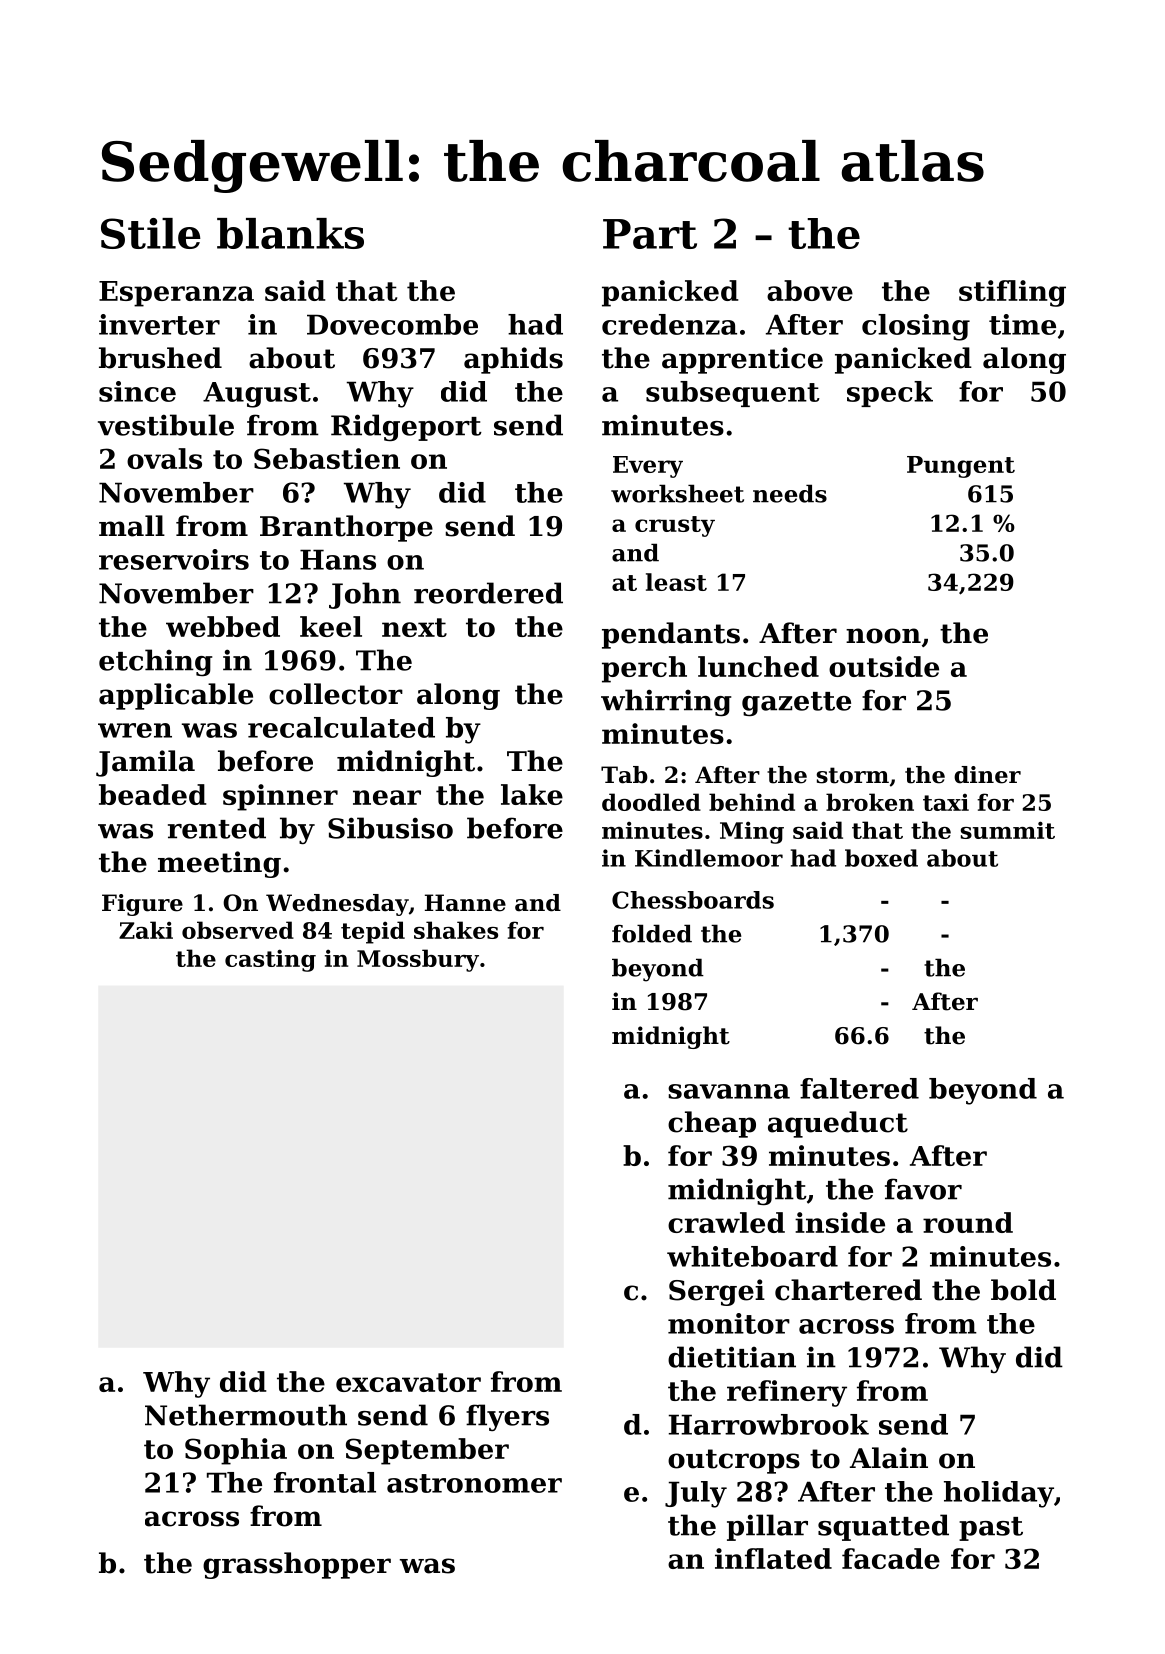 The width and height of the screenshot is (1165, 1654). Describe the element at coordinates (961, 467) in the screenshot. I see `Pungent` at that location.
